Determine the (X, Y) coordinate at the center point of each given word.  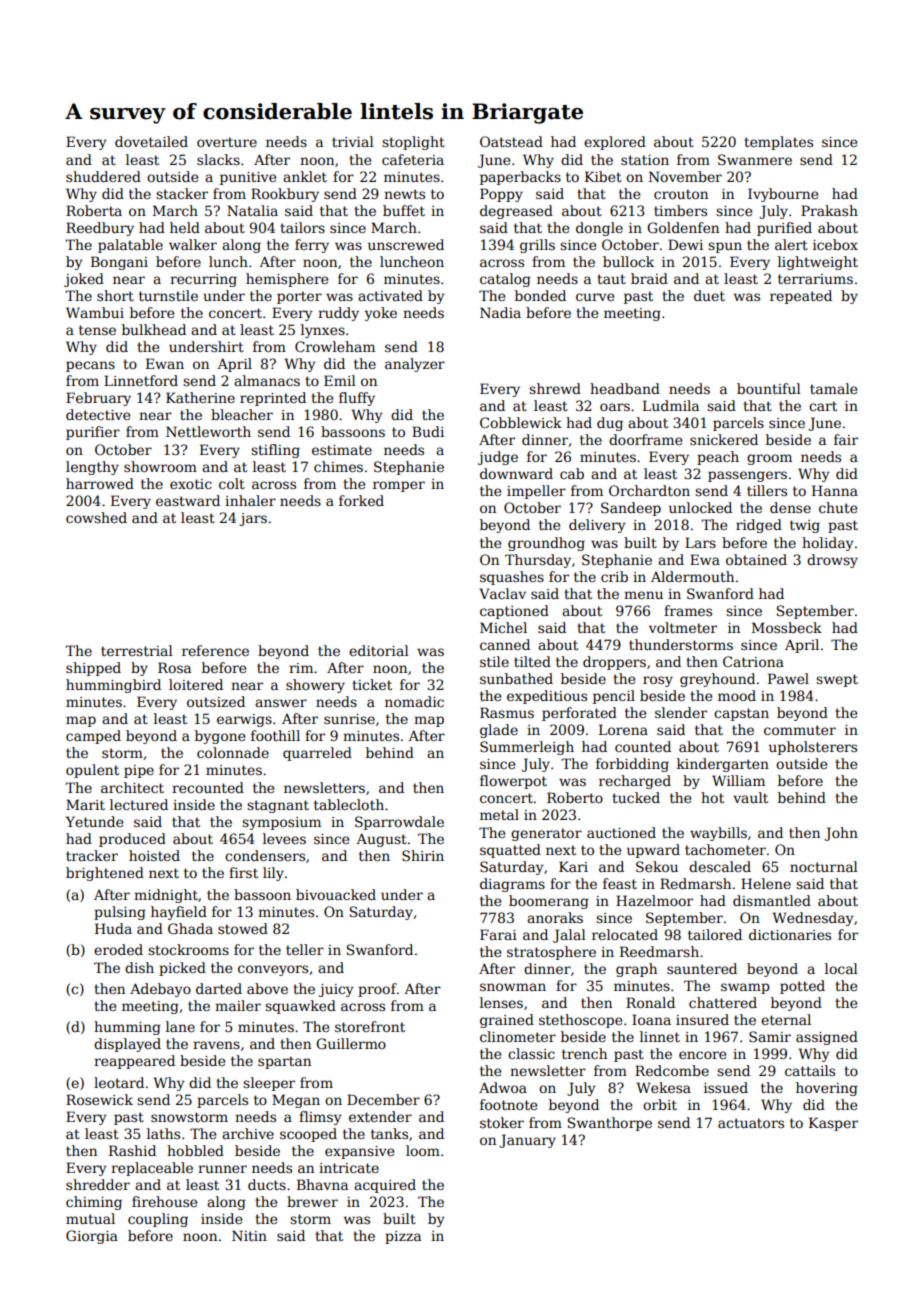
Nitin (249, 1235)
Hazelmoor (654, 900)
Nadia (500, 312)
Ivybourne (783, 195)
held (185, 227)
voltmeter (683, 627)
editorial (379, 650)
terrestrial (137, 650)
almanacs (267, 380)
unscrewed (406, 244)
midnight (166, 896)
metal (499, 814)
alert (791, 244)
